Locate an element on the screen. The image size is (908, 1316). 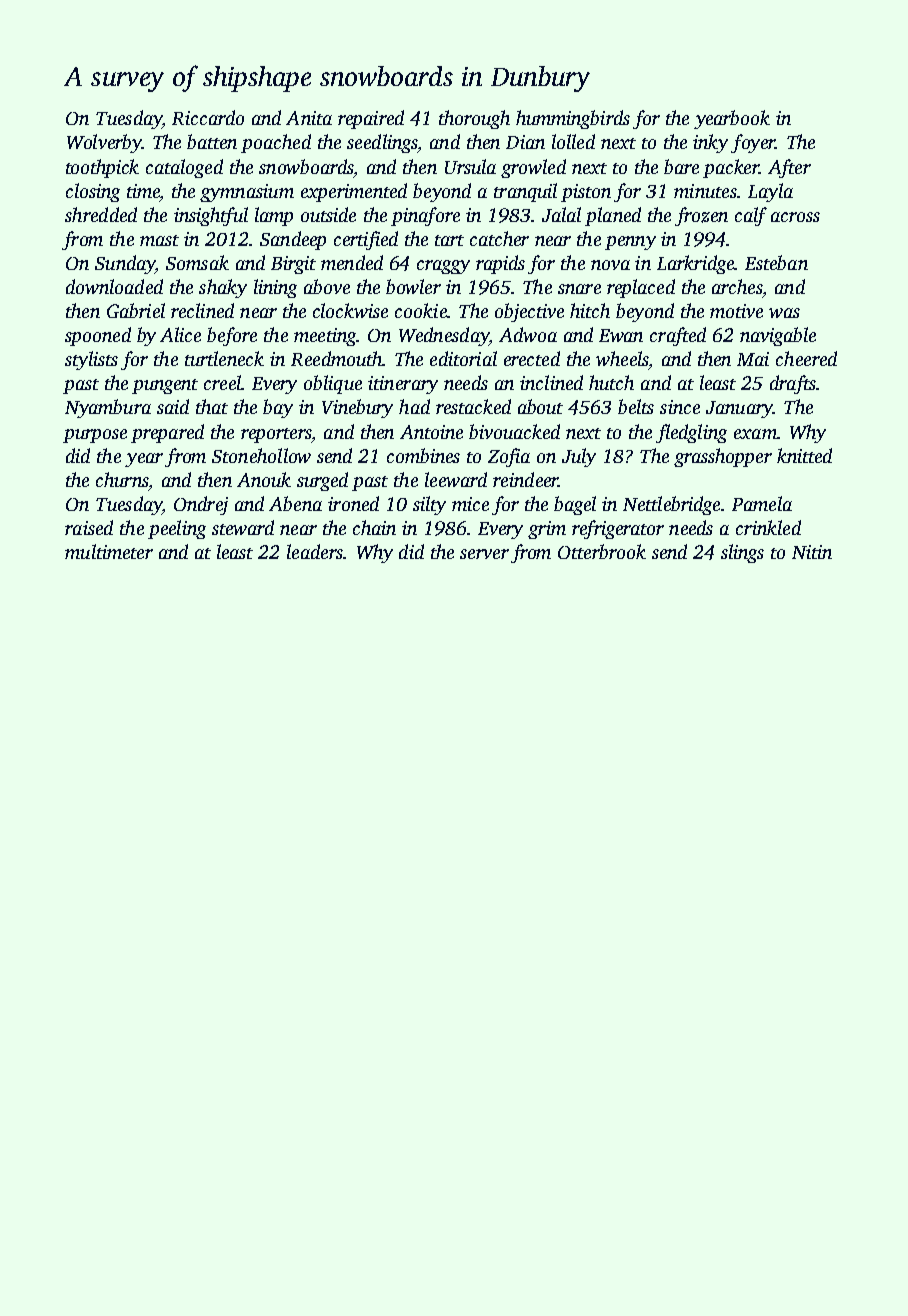
raised is located at coordinates (89, 527).
